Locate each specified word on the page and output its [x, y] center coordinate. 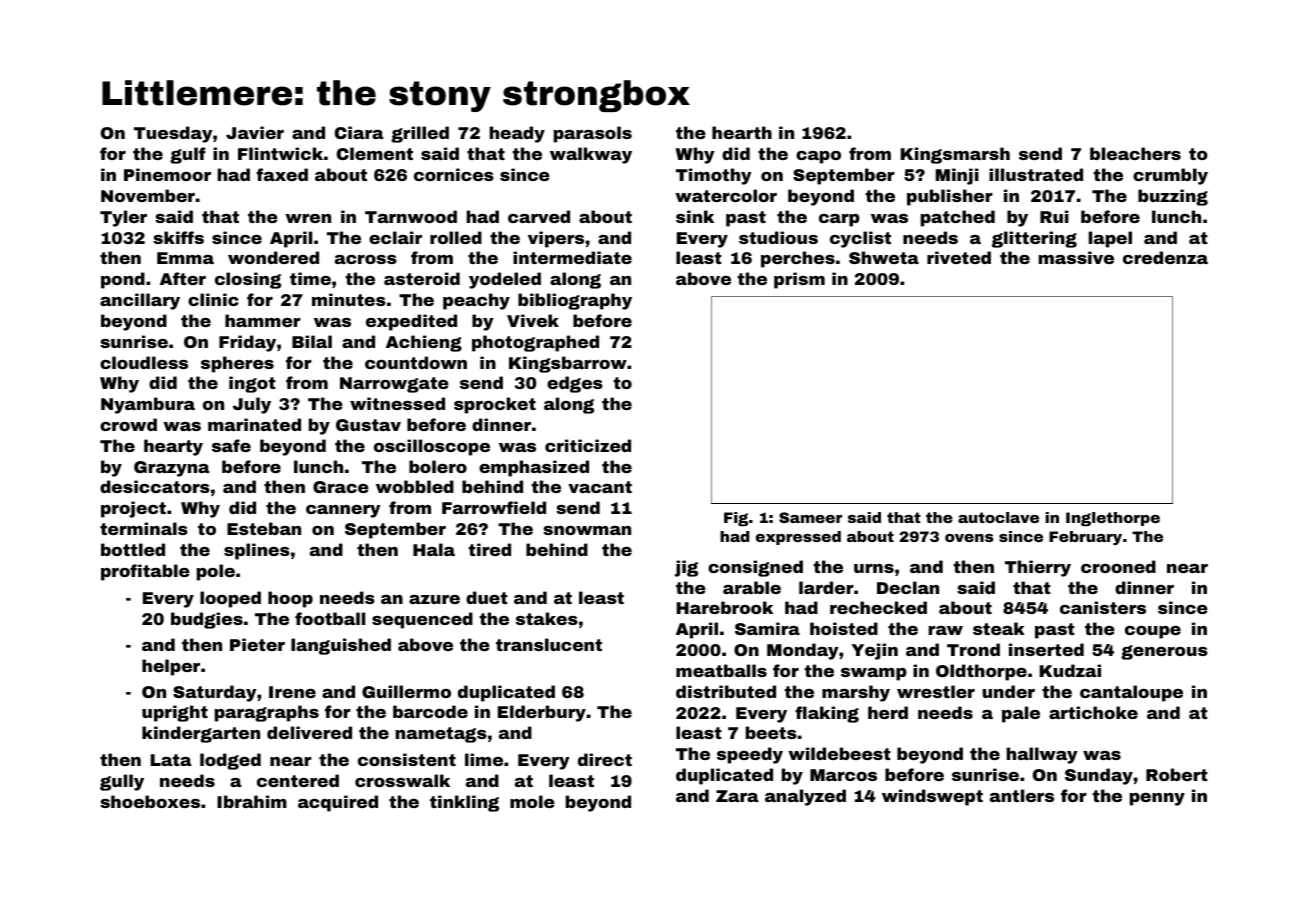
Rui [1054, 216]
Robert [1177, 774]
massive [1076, 257]
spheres [237, 364]
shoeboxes [150, 801]
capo [818, 157]
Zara [737, 796]
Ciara [359, 132]
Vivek [533, 320]
